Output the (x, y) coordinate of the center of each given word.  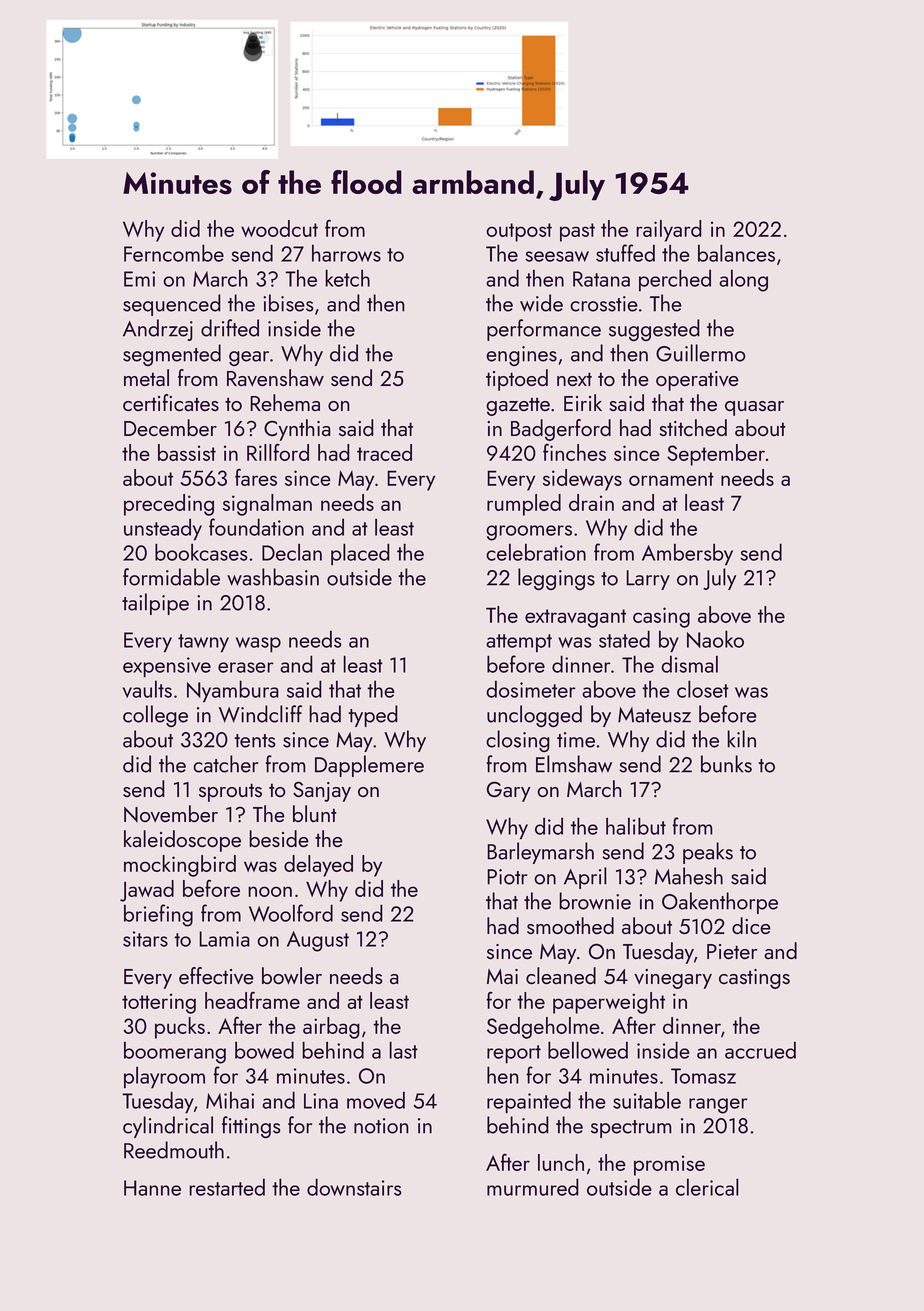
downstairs (354, 1187)
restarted (227, 1187)
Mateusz (654, 715)
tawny (203, 643)
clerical (707, 1187)
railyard (669, 231)
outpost (519, 232)
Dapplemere (369, 766)
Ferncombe (174, 253)
